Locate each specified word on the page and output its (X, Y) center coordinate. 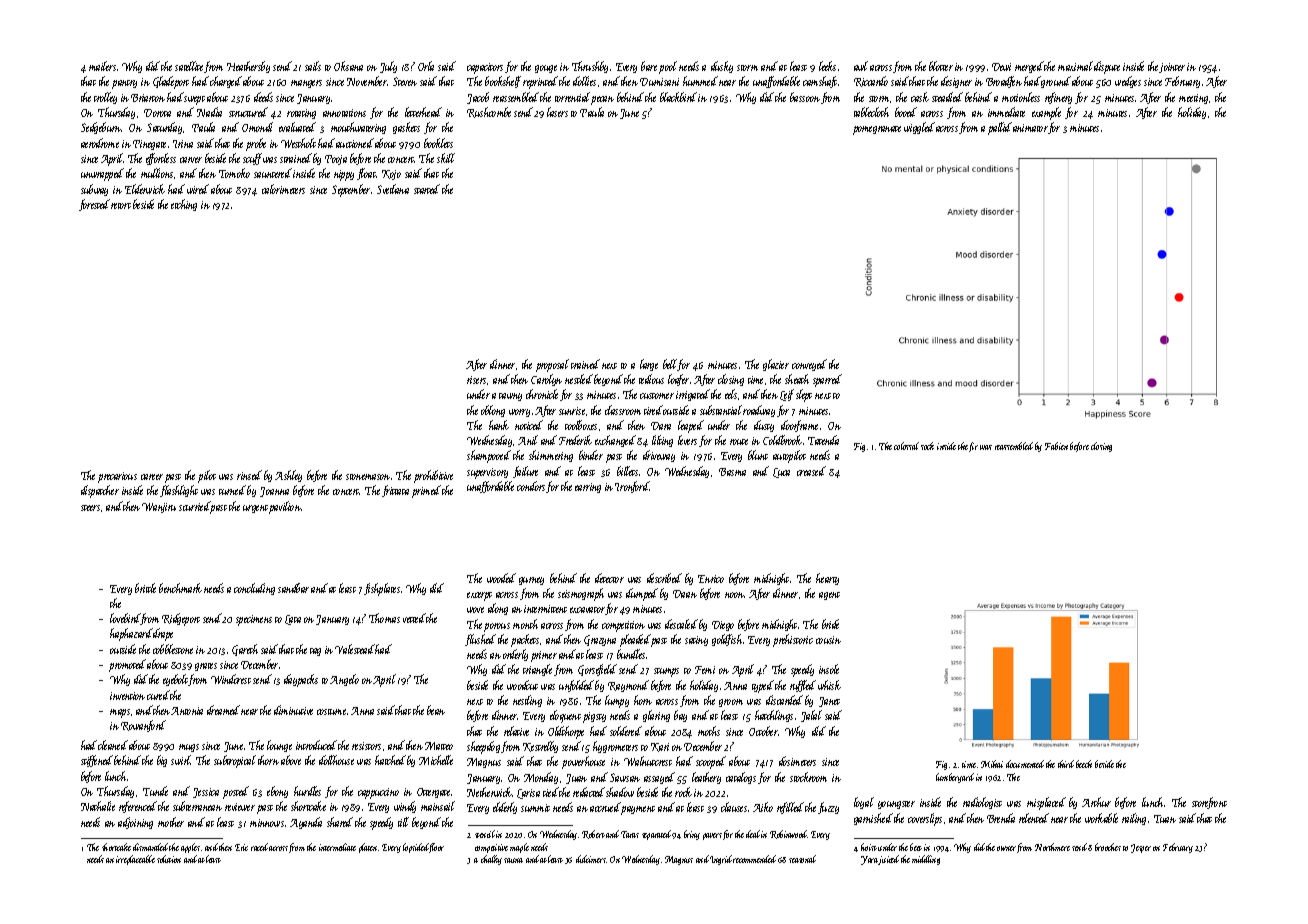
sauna (513, 860)
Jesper (1141, 848)
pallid (1000, 128)
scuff (252, 159)
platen (368, 848)
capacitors (485, 68)
